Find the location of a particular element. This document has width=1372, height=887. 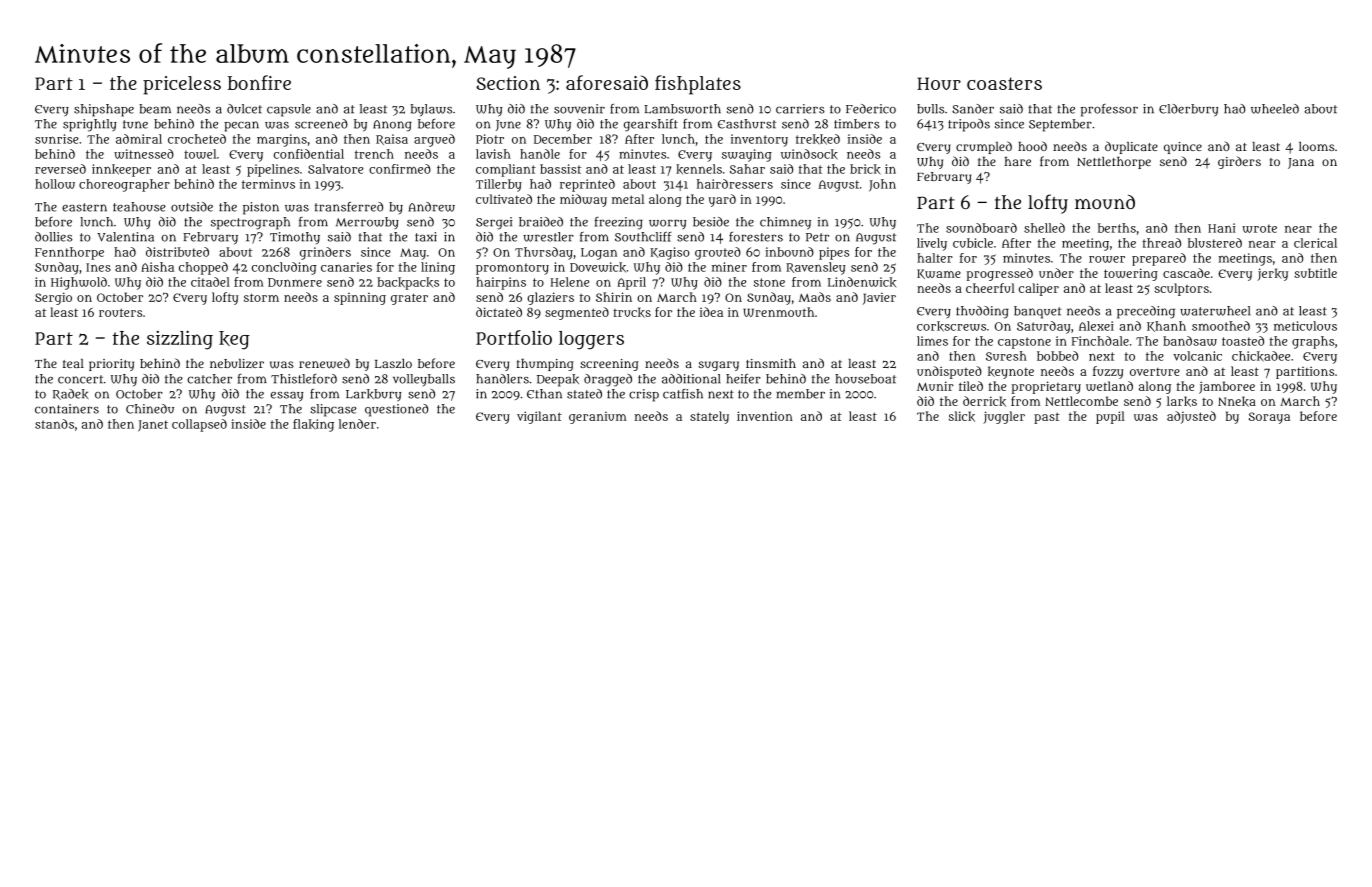

June is located at coordinates (508, 125).
